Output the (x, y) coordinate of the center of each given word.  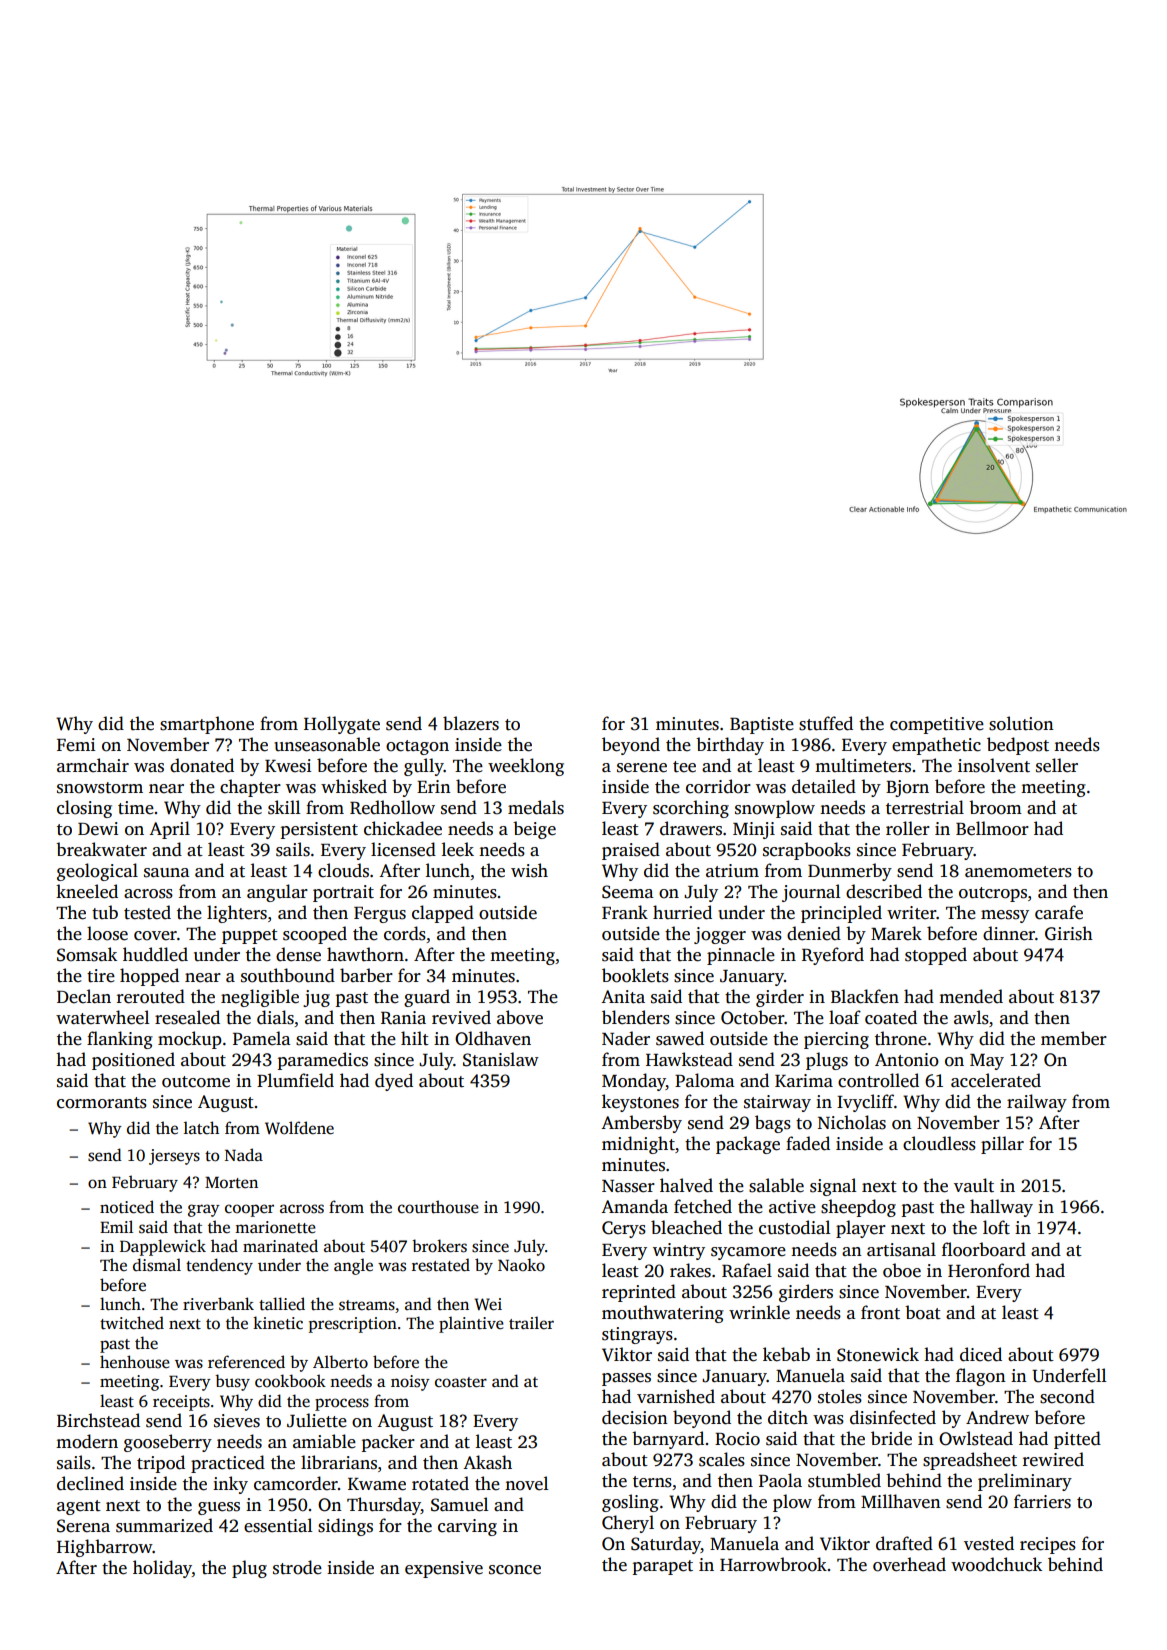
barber (366, 975)
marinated (280, 1245)
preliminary (1025, 1482)
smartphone (207, 725)
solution (1021, 723)
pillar (1002, 1145)
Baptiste (762, 725)
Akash (487, 1462)
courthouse (438, 1207)
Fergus (380, 915)
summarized (164, 1525)
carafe (1059, 912)
